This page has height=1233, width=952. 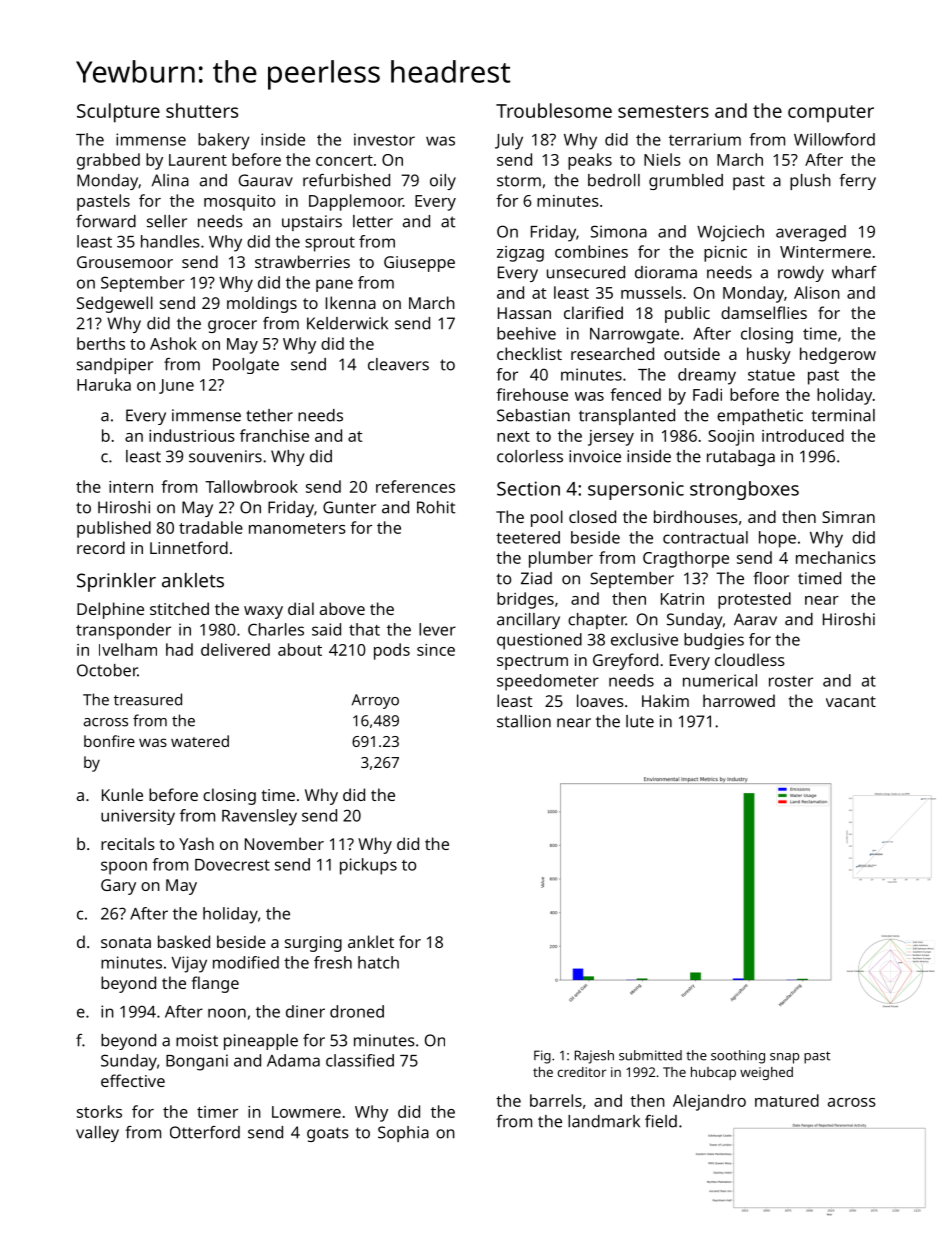 I want to click on Troublesome, so click(x=554, y=110).
